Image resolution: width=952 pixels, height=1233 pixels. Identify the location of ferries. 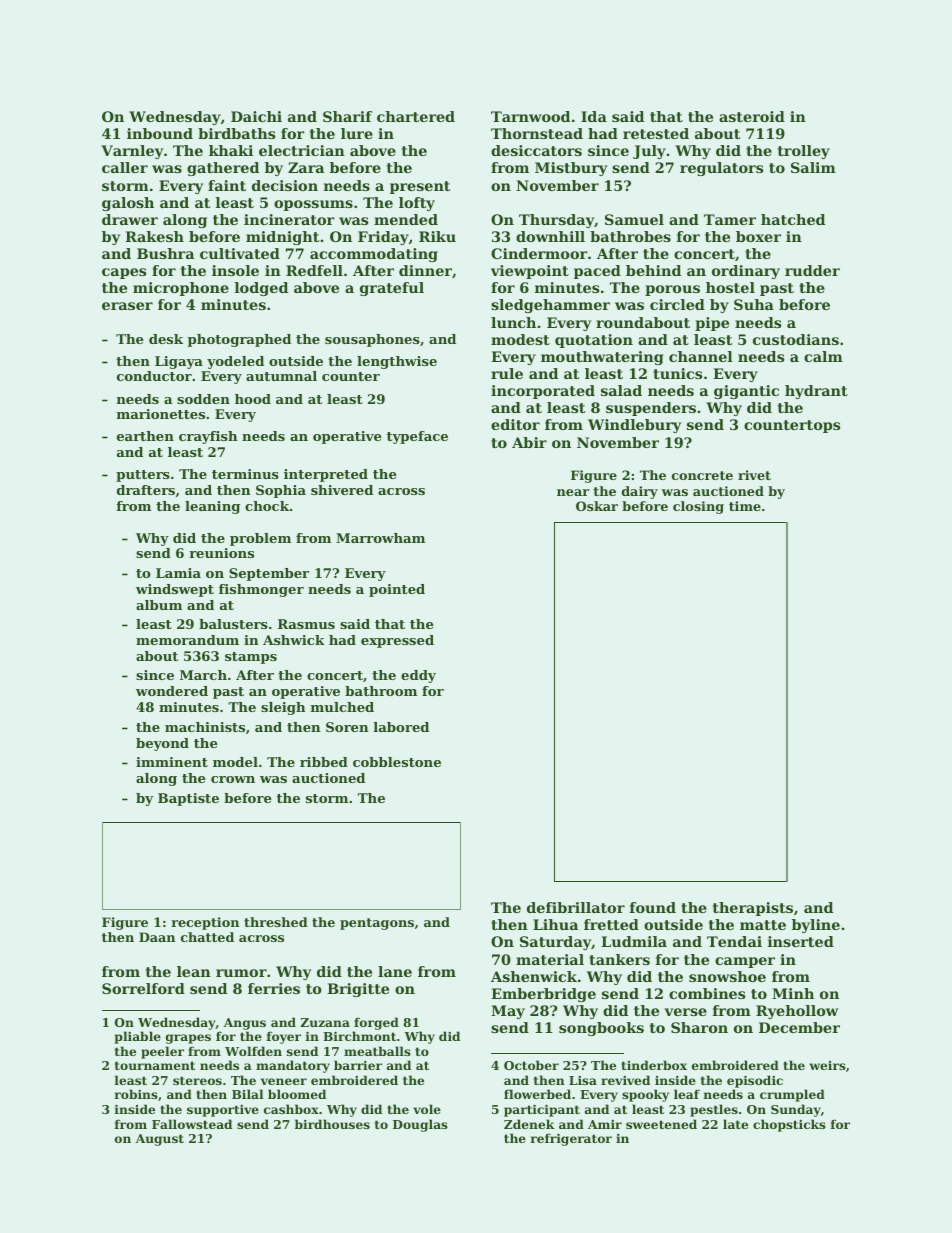
(274, 988).
